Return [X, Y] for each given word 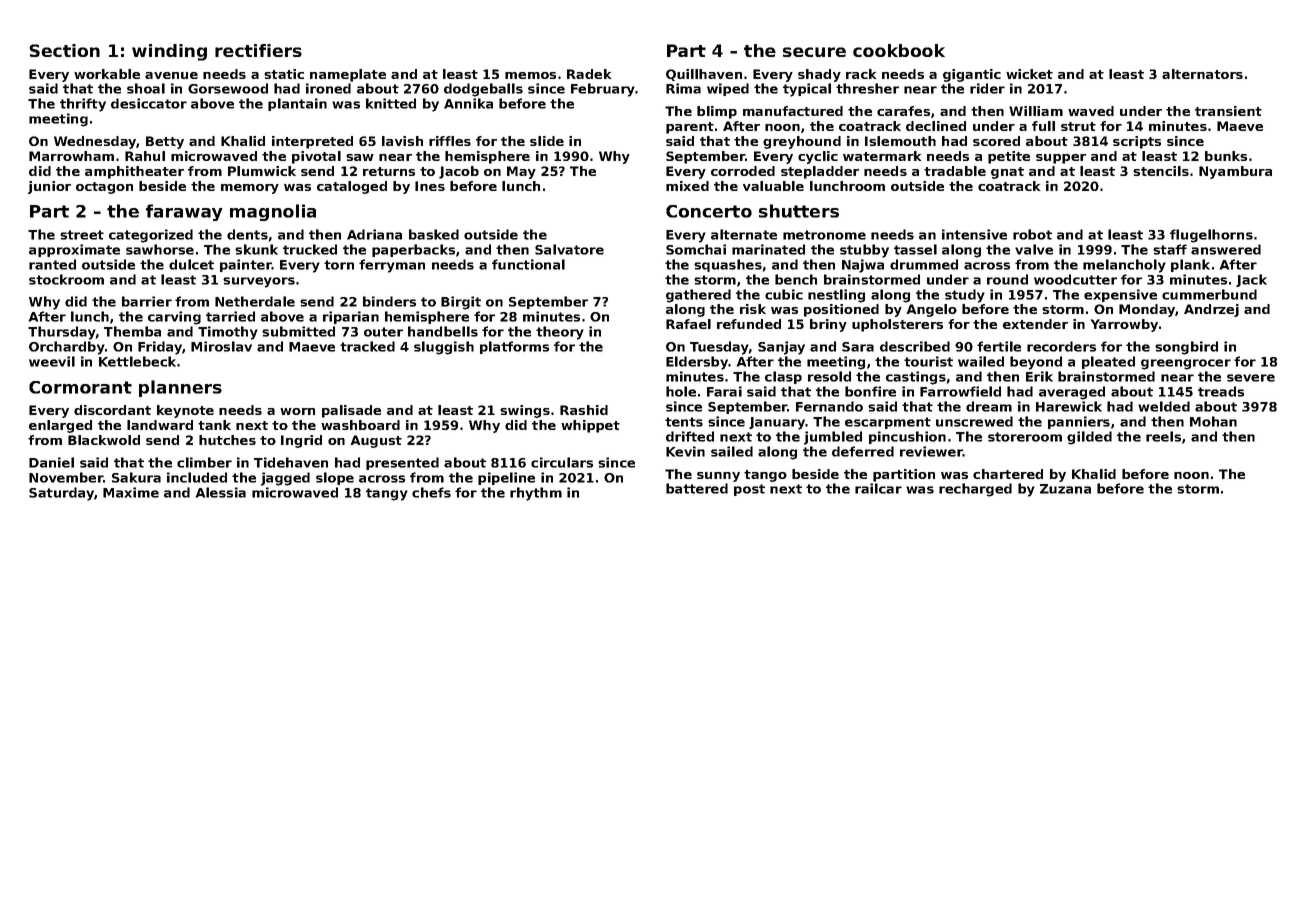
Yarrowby [1124, 325]
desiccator [149, 103]
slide [547, 141]
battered [697, 488]
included [197, 477]
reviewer [931, 451]
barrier [147, 301]
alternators [1202, 74]
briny [828, 325]
